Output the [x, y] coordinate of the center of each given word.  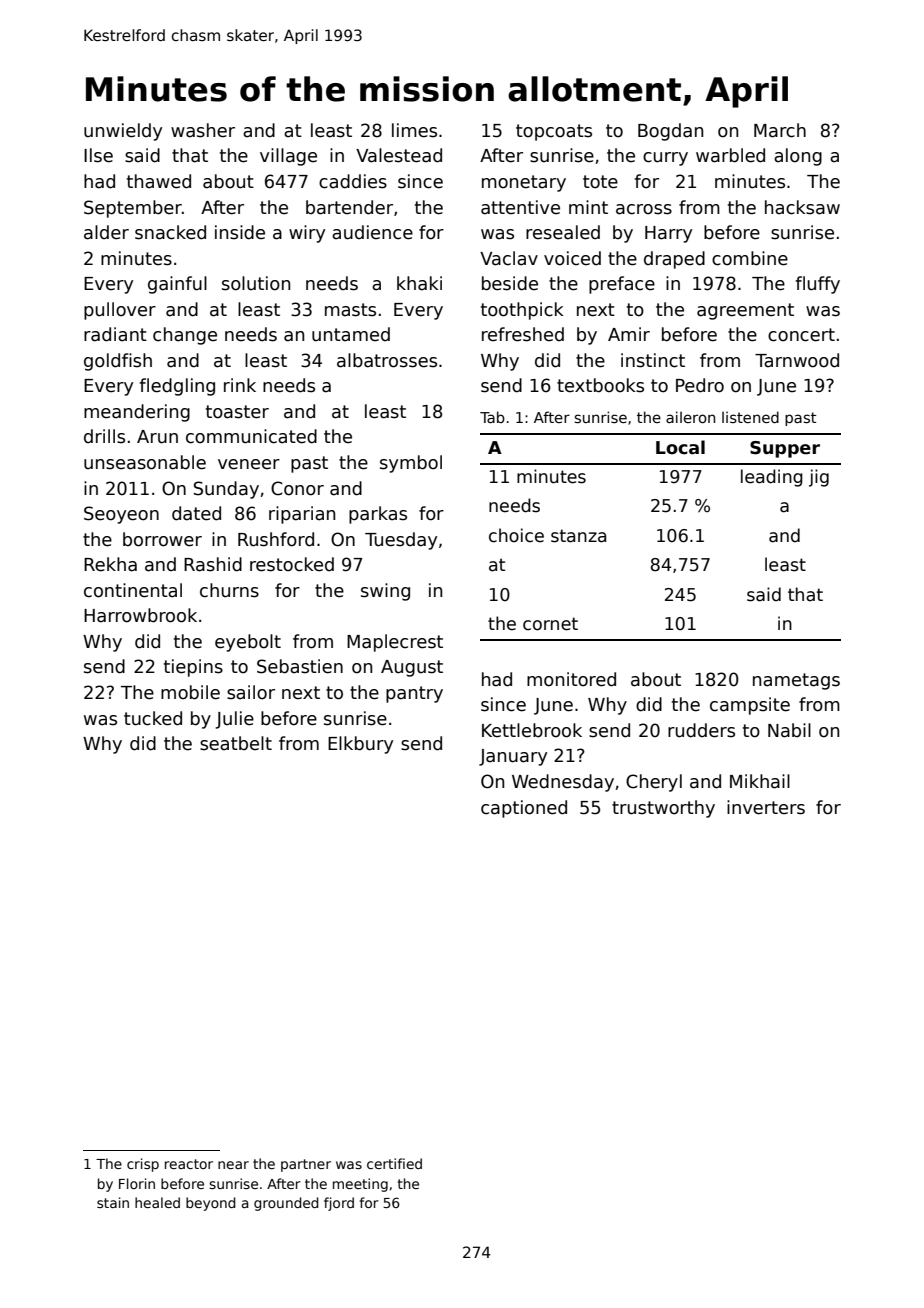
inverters [766, 807]
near [233, 1165]
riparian [302, 515]
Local [680, 447]
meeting [360, 1185]
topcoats [554, 132]
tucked [153, 718]
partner [306, 1165]
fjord [339, 1204]
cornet [550, 624]
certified [394, 1163]
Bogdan [670, 132]
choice [516, 535]
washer [203, 130]
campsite [750, 706]
